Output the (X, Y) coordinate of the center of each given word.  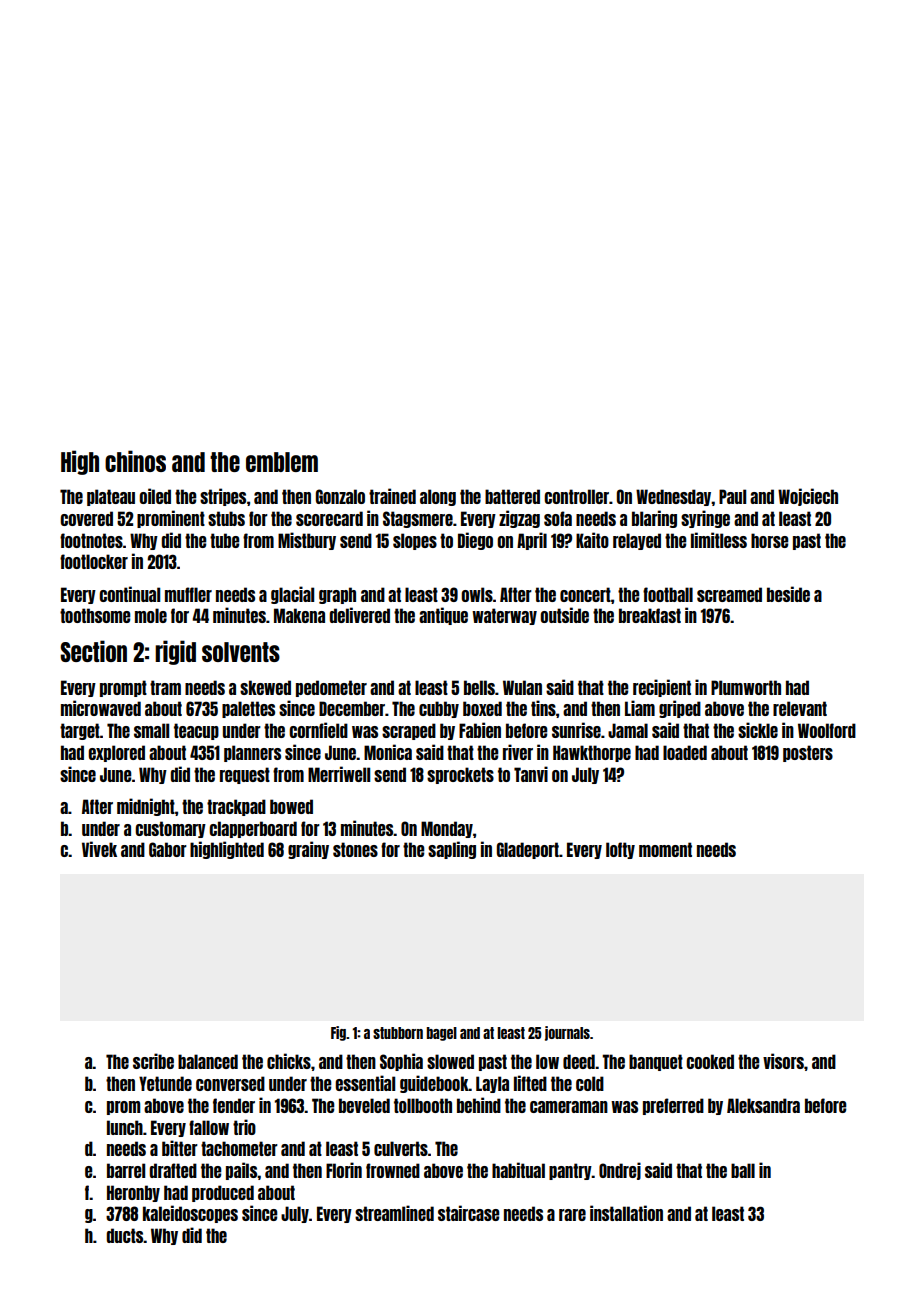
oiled (155, 496)
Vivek (99, 849)
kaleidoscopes (190, 1214)
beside (788, 594)
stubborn (398, 1033)
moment (665, 849)
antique (443, 616)
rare (572, 1215)
